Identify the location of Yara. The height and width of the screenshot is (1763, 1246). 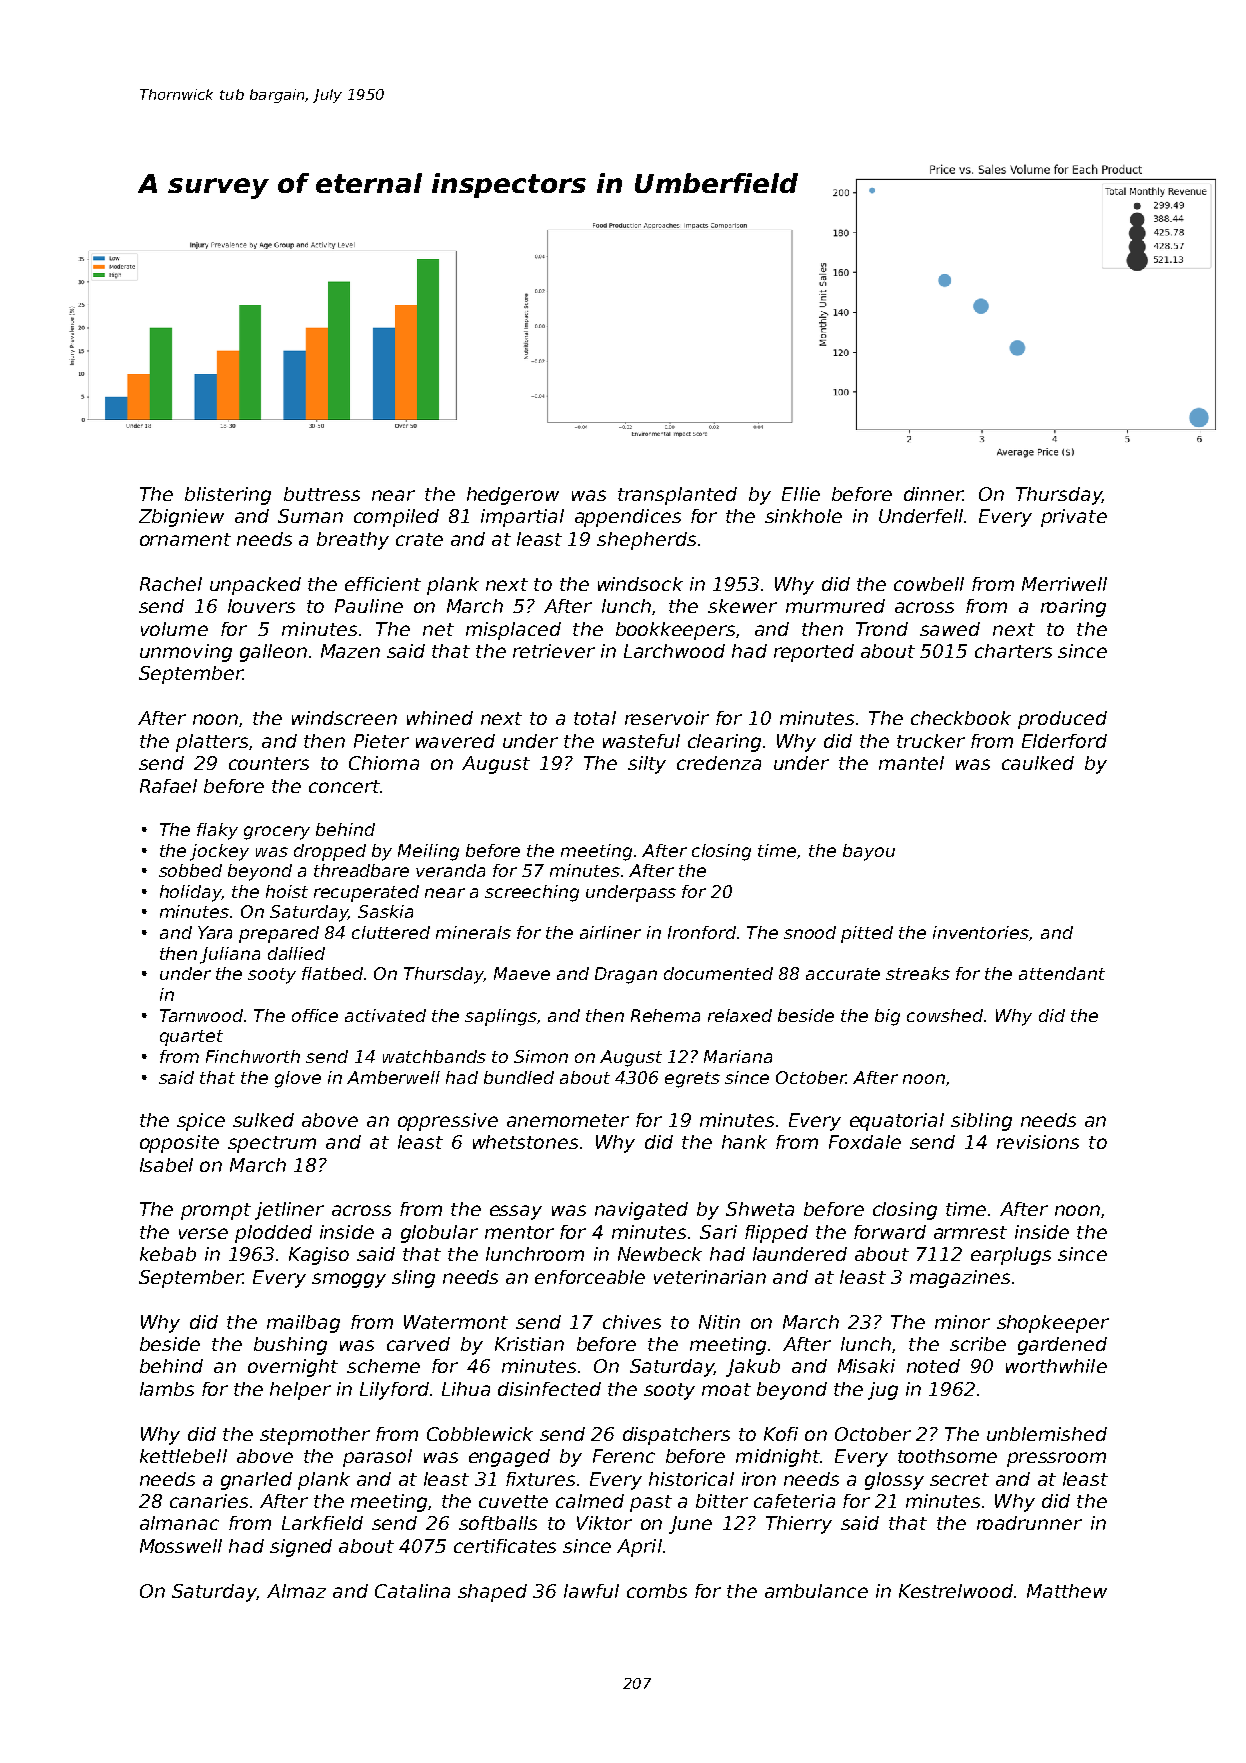
(215, 932).
